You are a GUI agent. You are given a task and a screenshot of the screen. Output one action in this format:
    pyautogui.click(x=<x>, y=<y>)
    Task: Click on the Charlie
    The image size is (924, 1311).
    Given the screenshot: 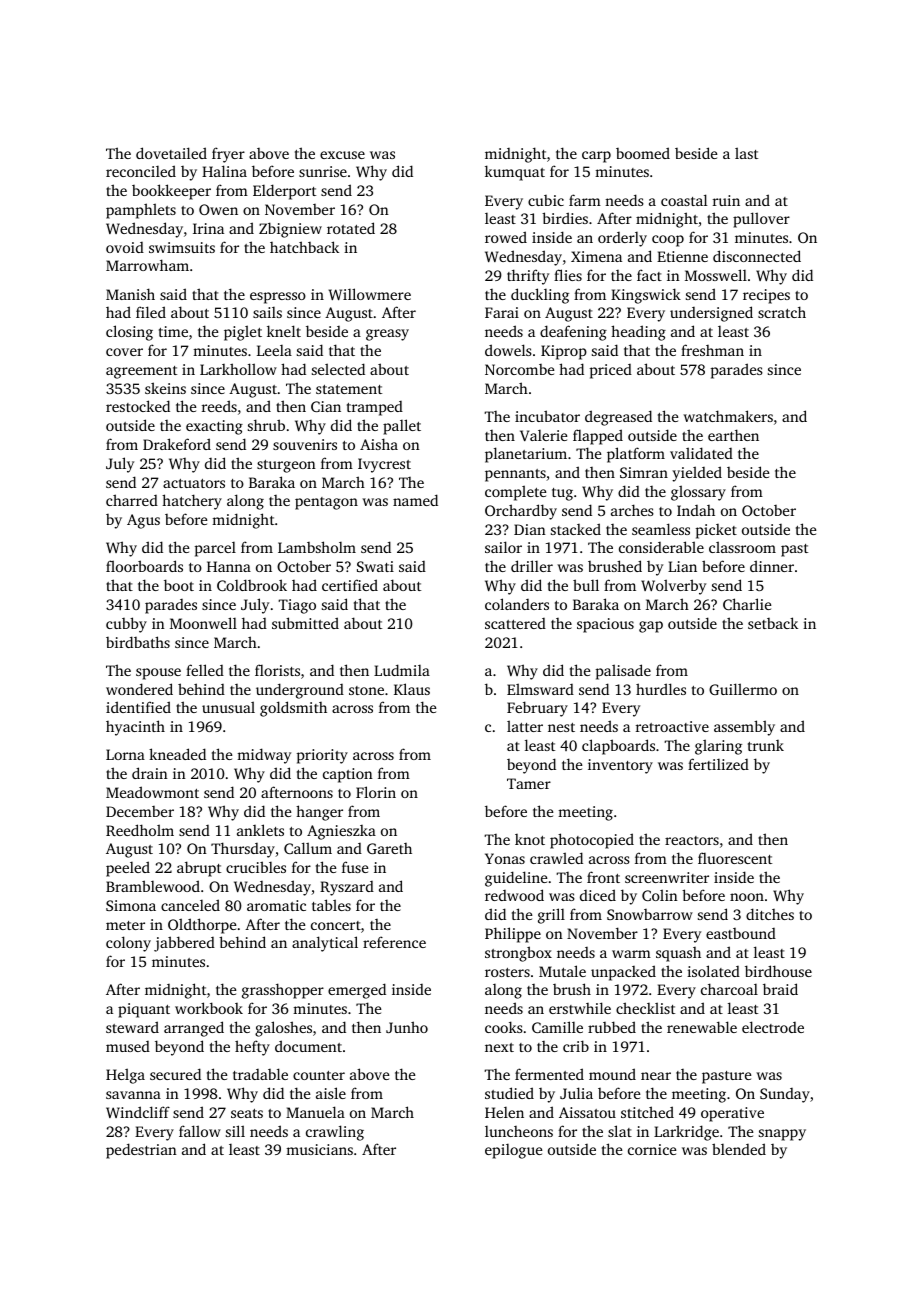 What is the action you would take?
    pyautogui.click(x=747, y=604)
